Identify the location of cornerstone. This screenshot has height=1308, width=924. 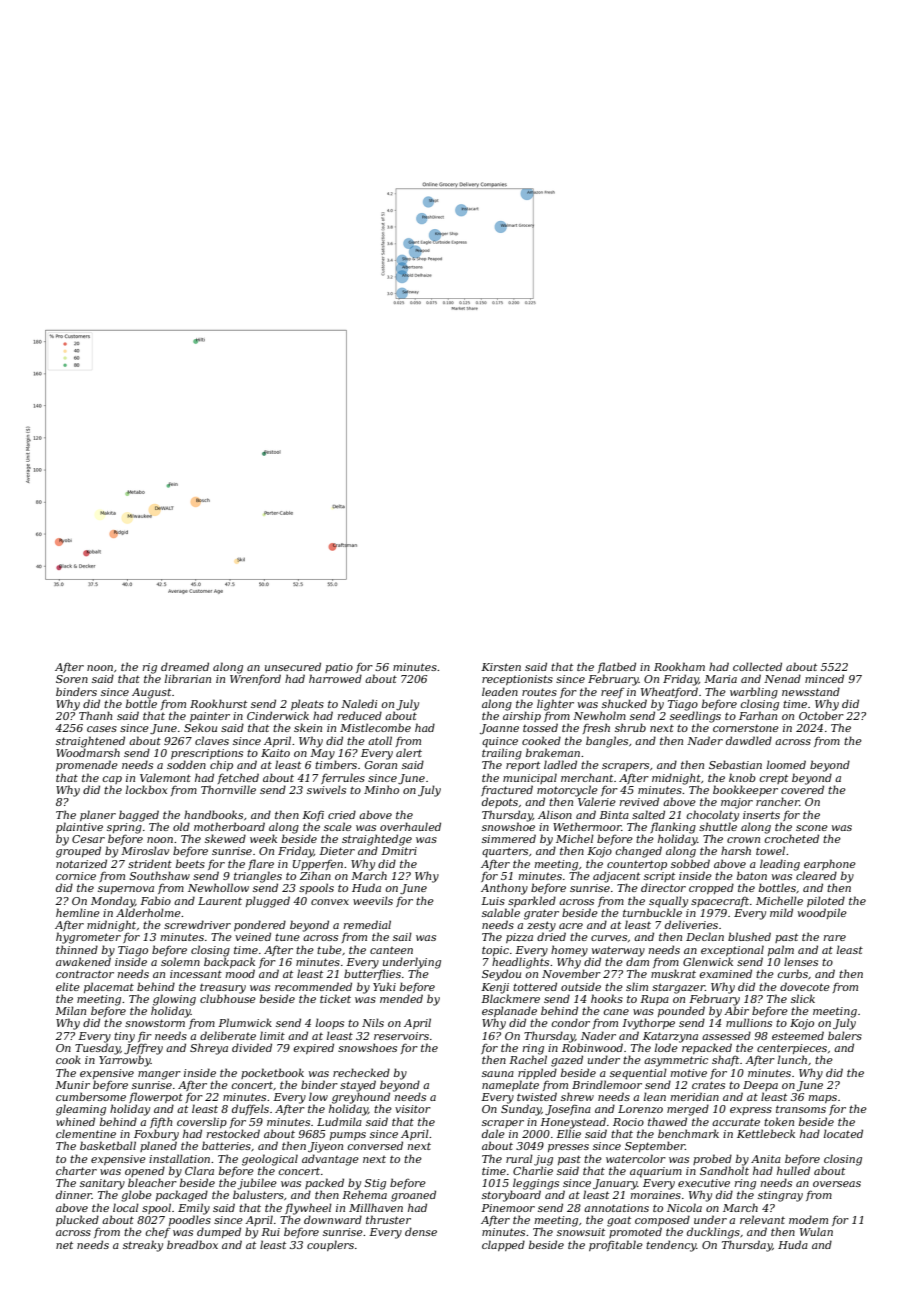
(746, 728).
